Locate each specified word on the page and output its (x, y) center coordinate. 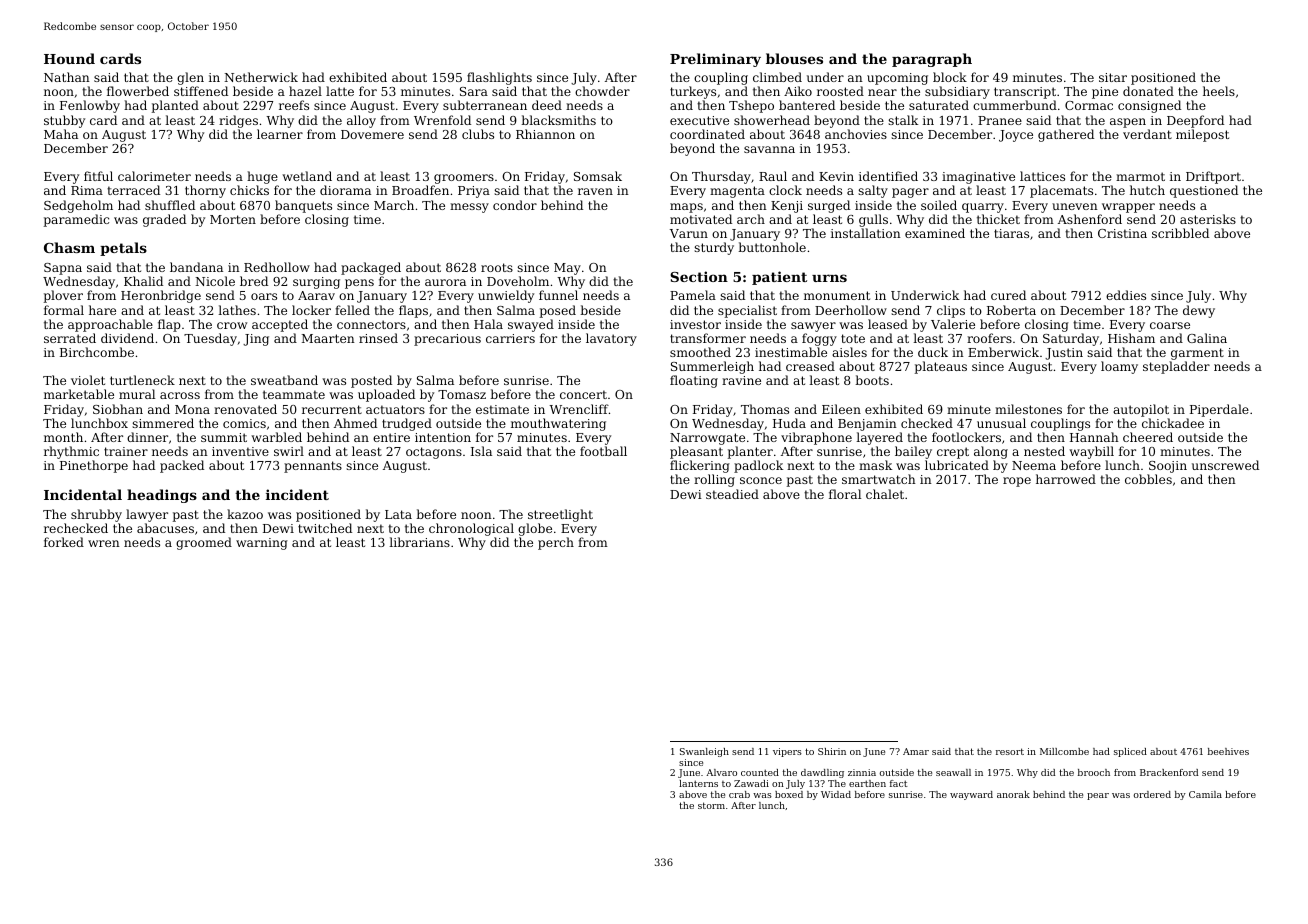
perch (556, 543)
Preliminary (715, 60)
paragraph (932, 60)
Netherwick (261, 77)
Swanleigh (704, 752)
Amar (916, 751)
